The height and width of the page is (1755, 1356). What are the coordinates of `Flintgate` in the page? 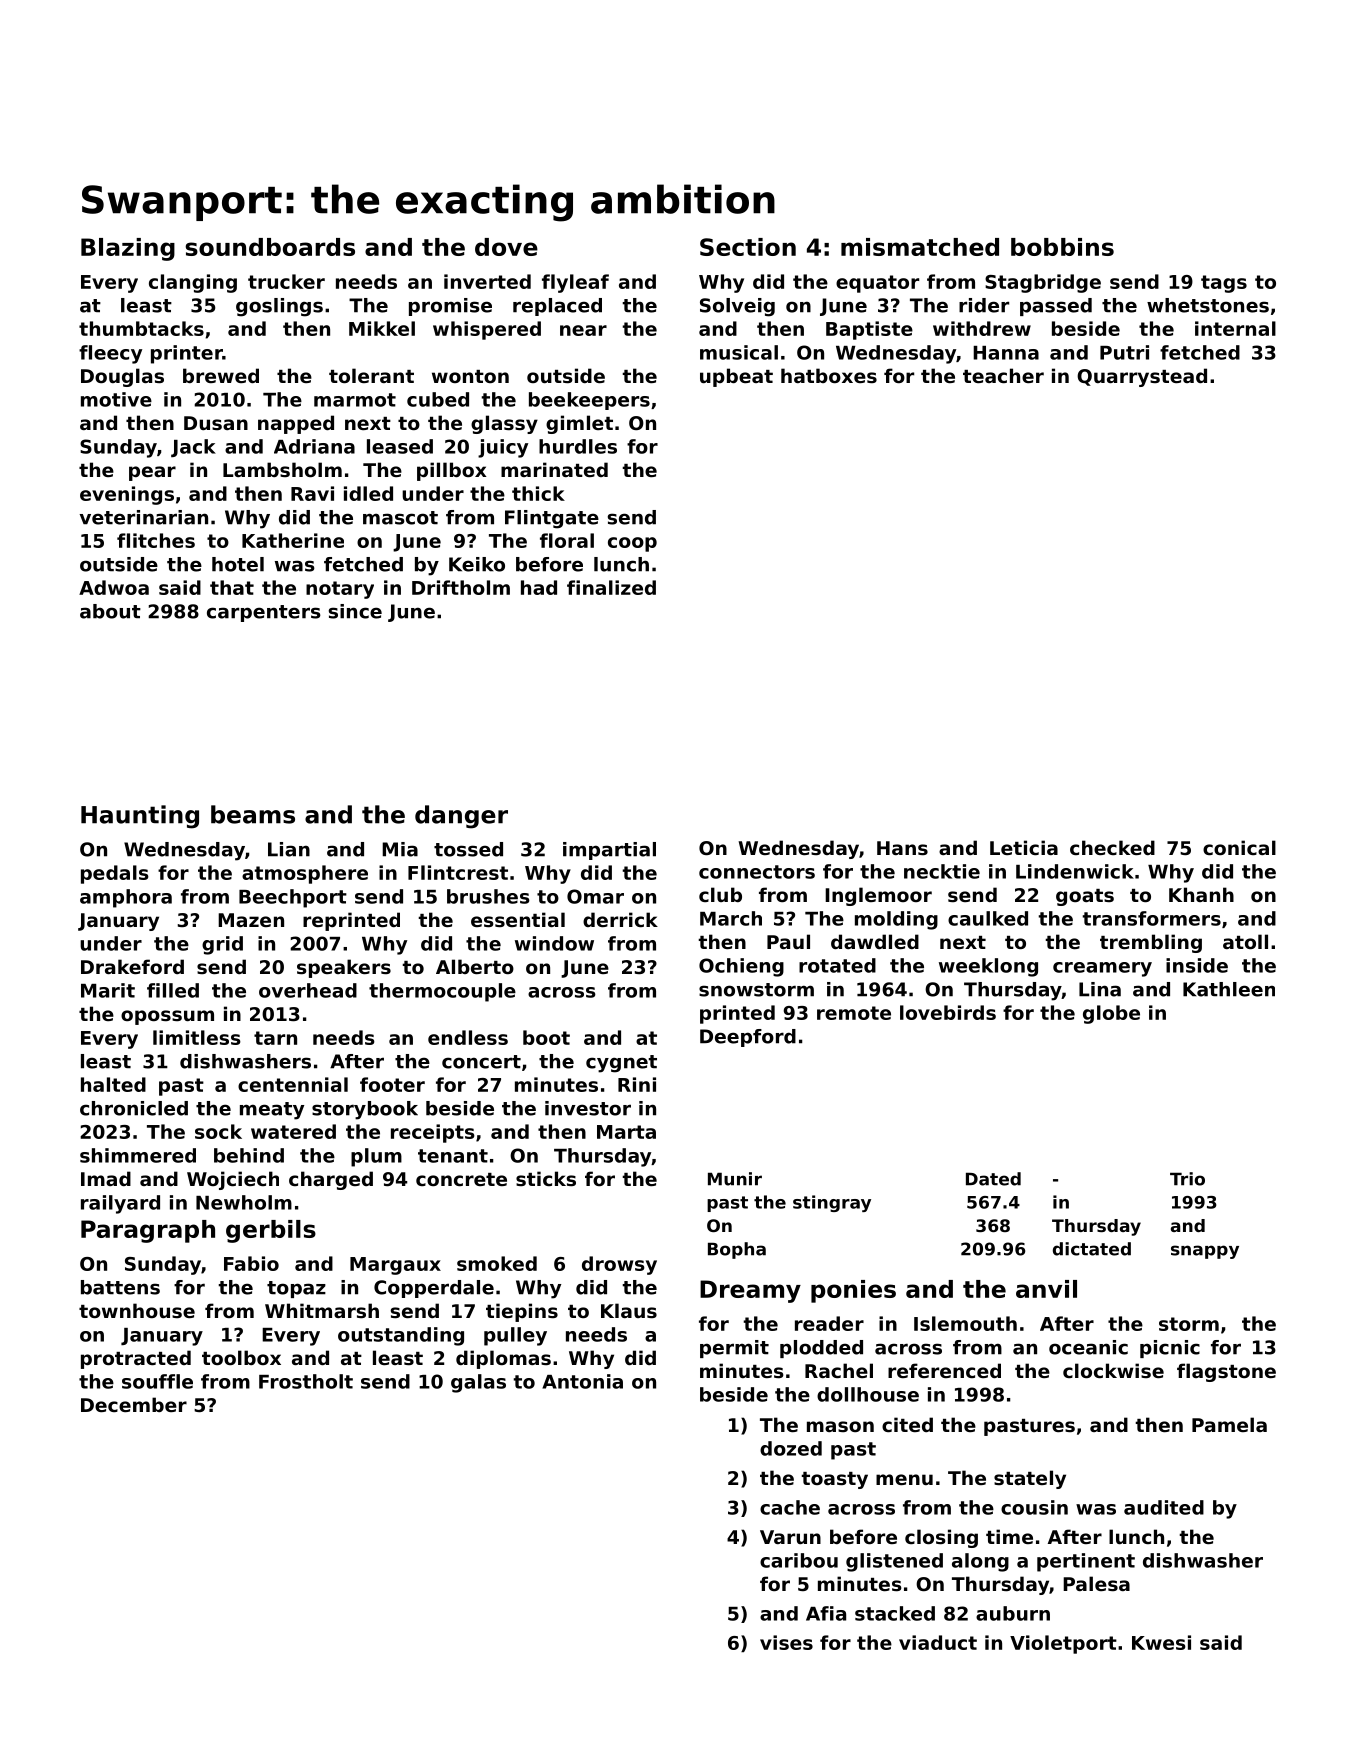 It's located at (552, 519).
